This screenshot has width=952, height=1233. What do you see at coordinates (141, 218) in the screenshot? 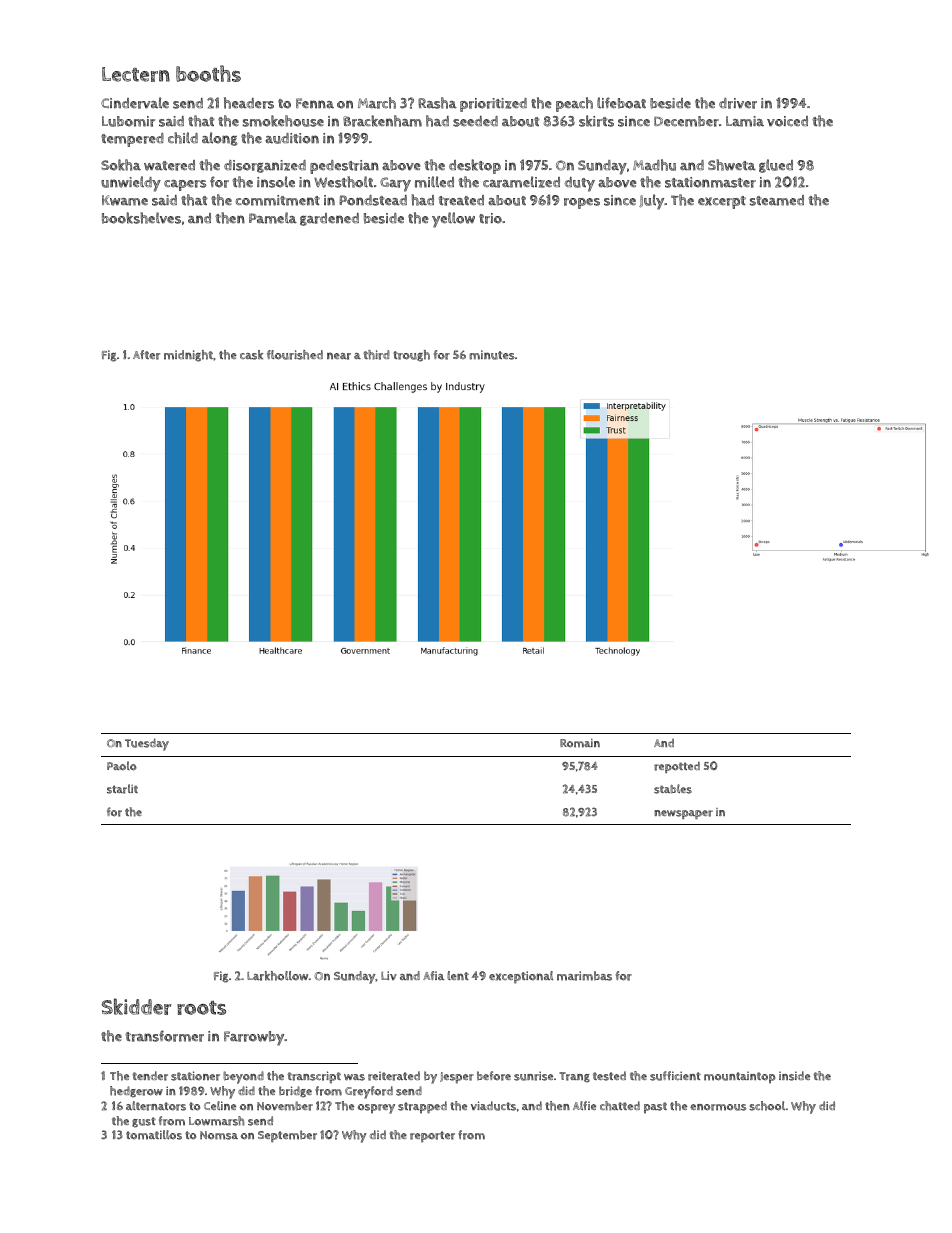
I see `bookshelves` at bounding box center [141, 218].
